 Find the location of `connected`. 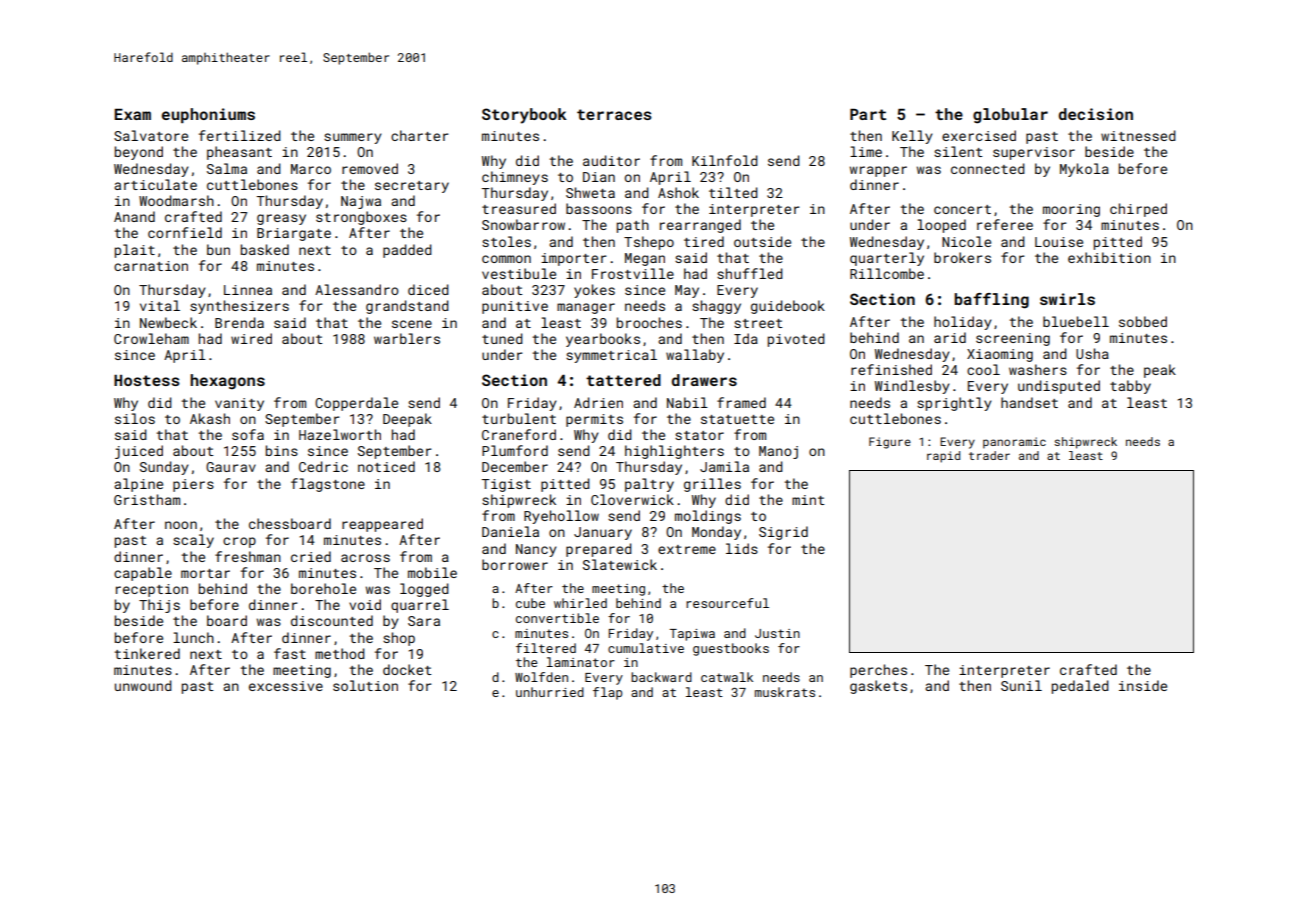

connected is located at coordinates (988, 168).
